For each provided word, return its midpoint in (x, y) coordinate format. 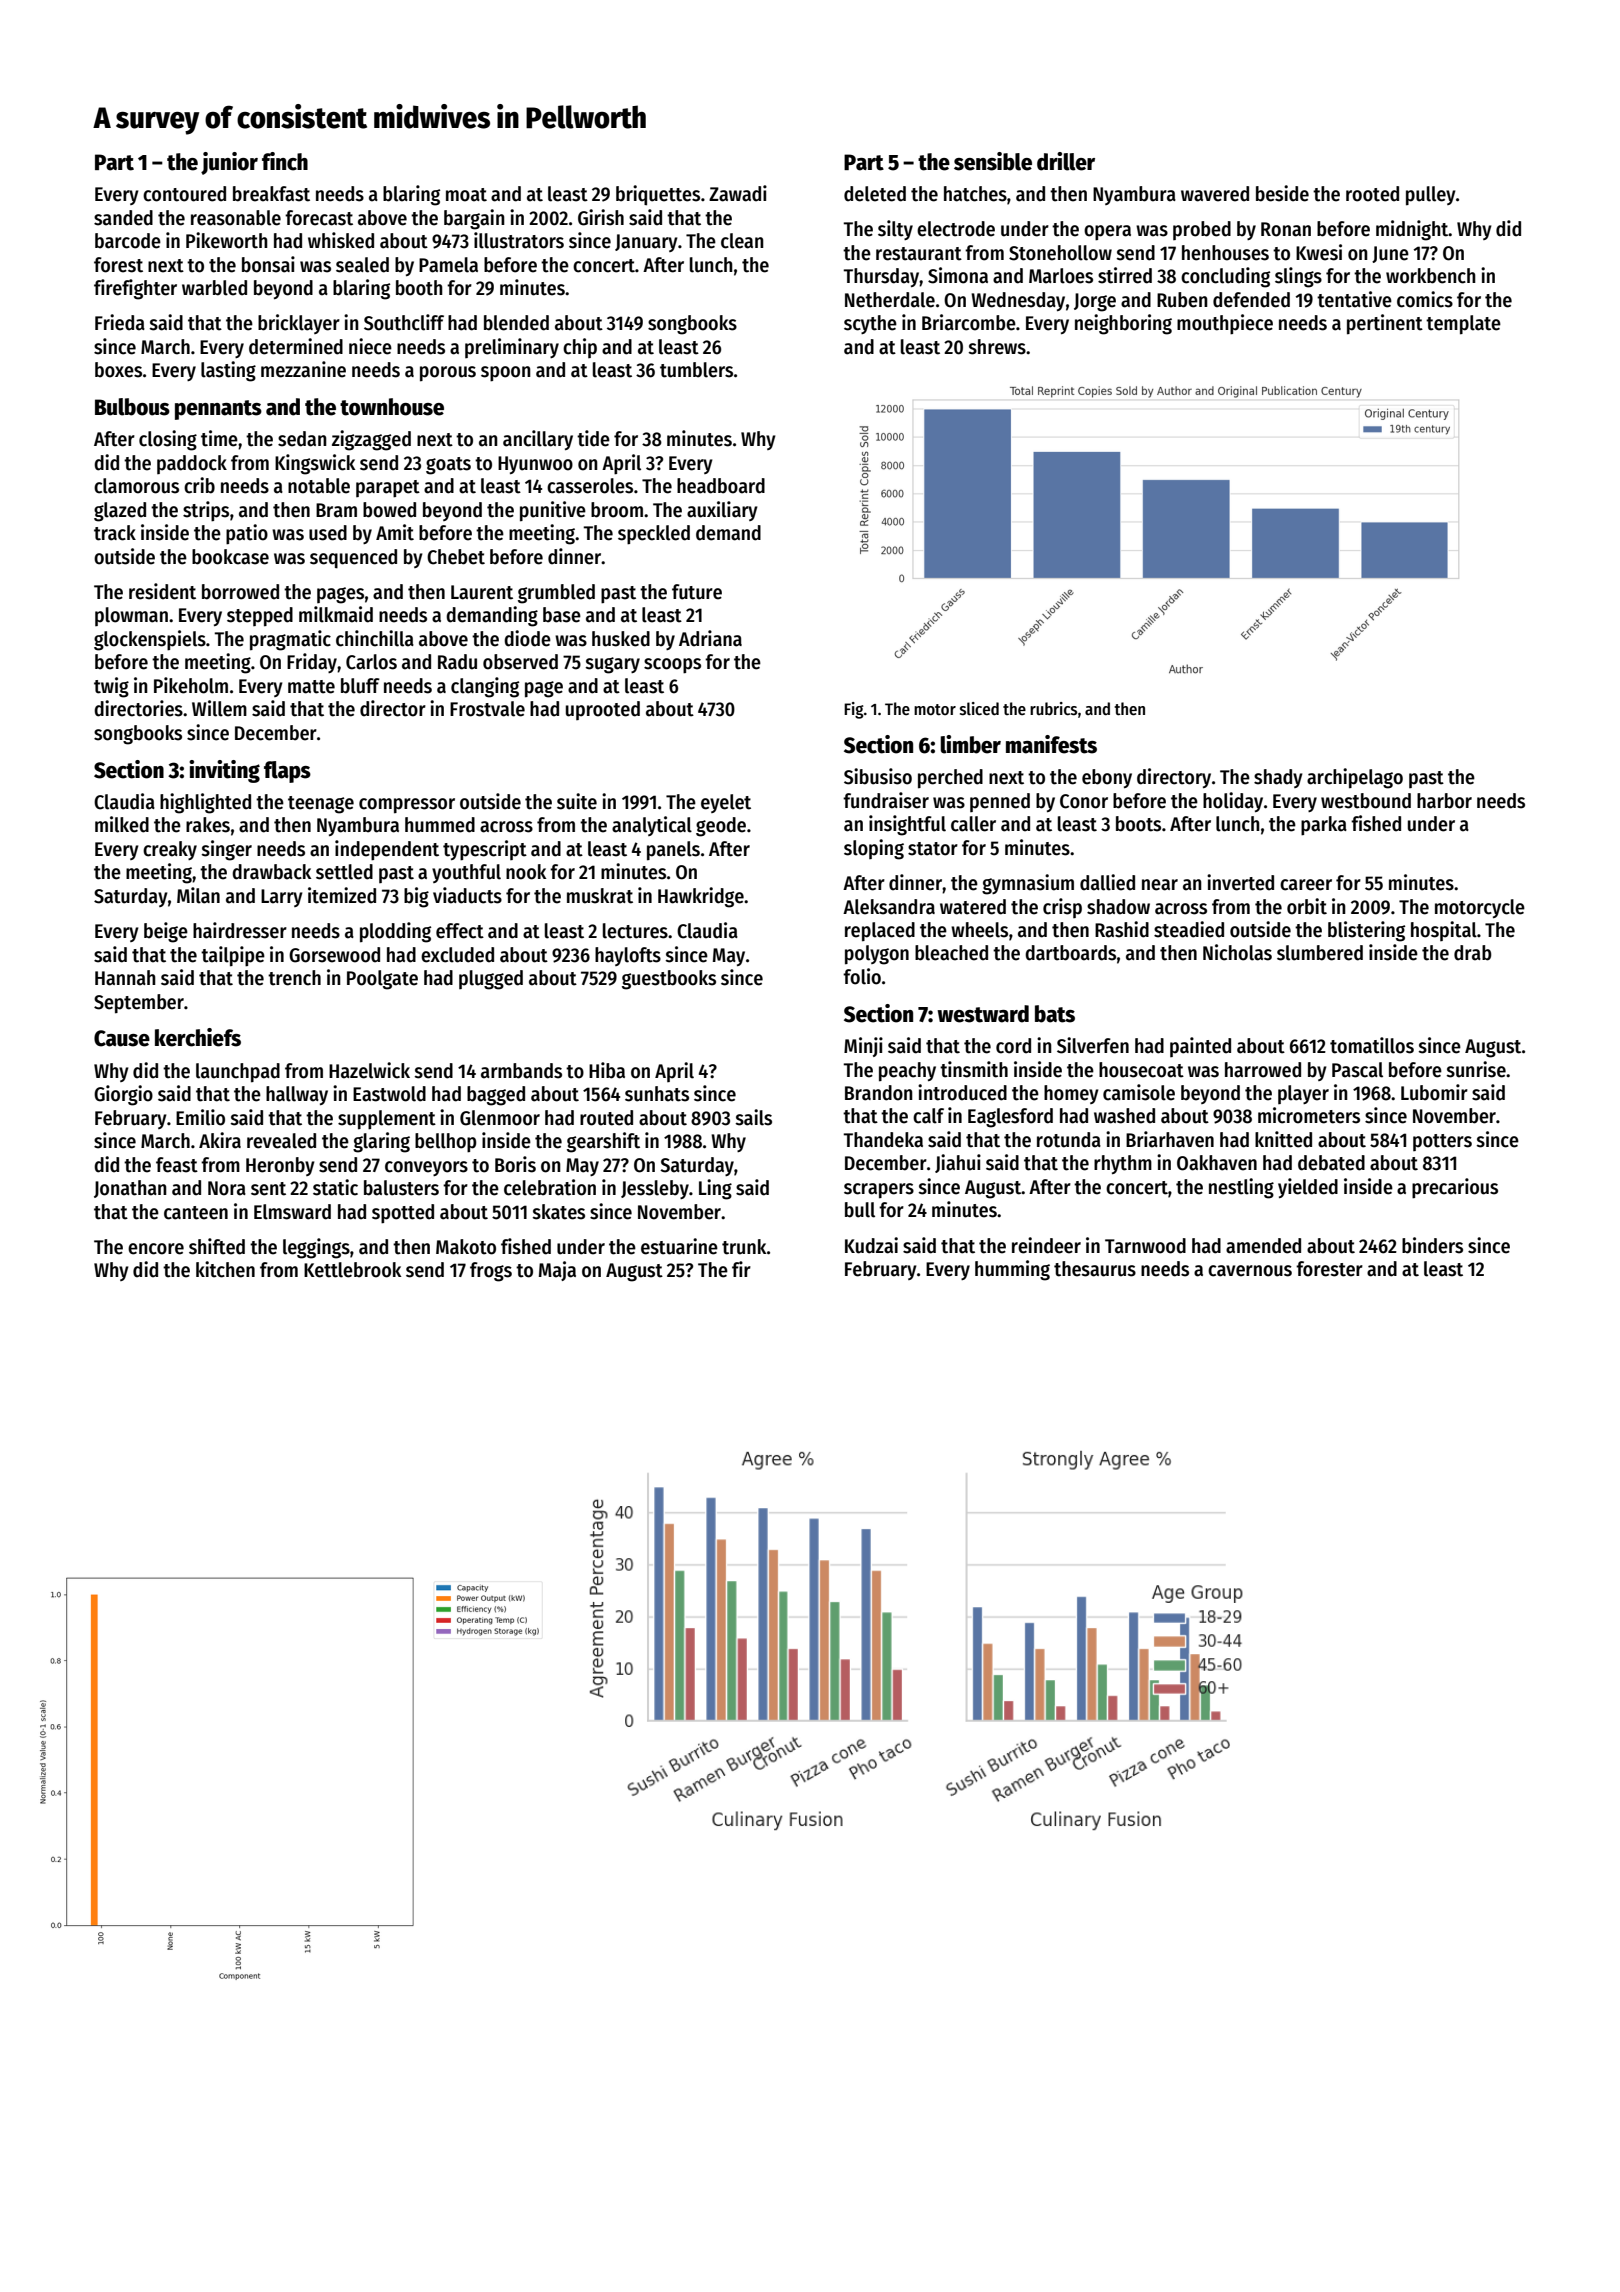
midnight (1412, 230)
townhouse (392, 407)
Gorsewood (334, 955)
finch (285, 161)
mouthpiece (1225, 324)
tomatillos (1372, 1045)
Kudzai (871, 1245)
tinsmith (974, 1069)
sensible (993, 161)
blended (516, 323)
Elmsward (292, 1212)
